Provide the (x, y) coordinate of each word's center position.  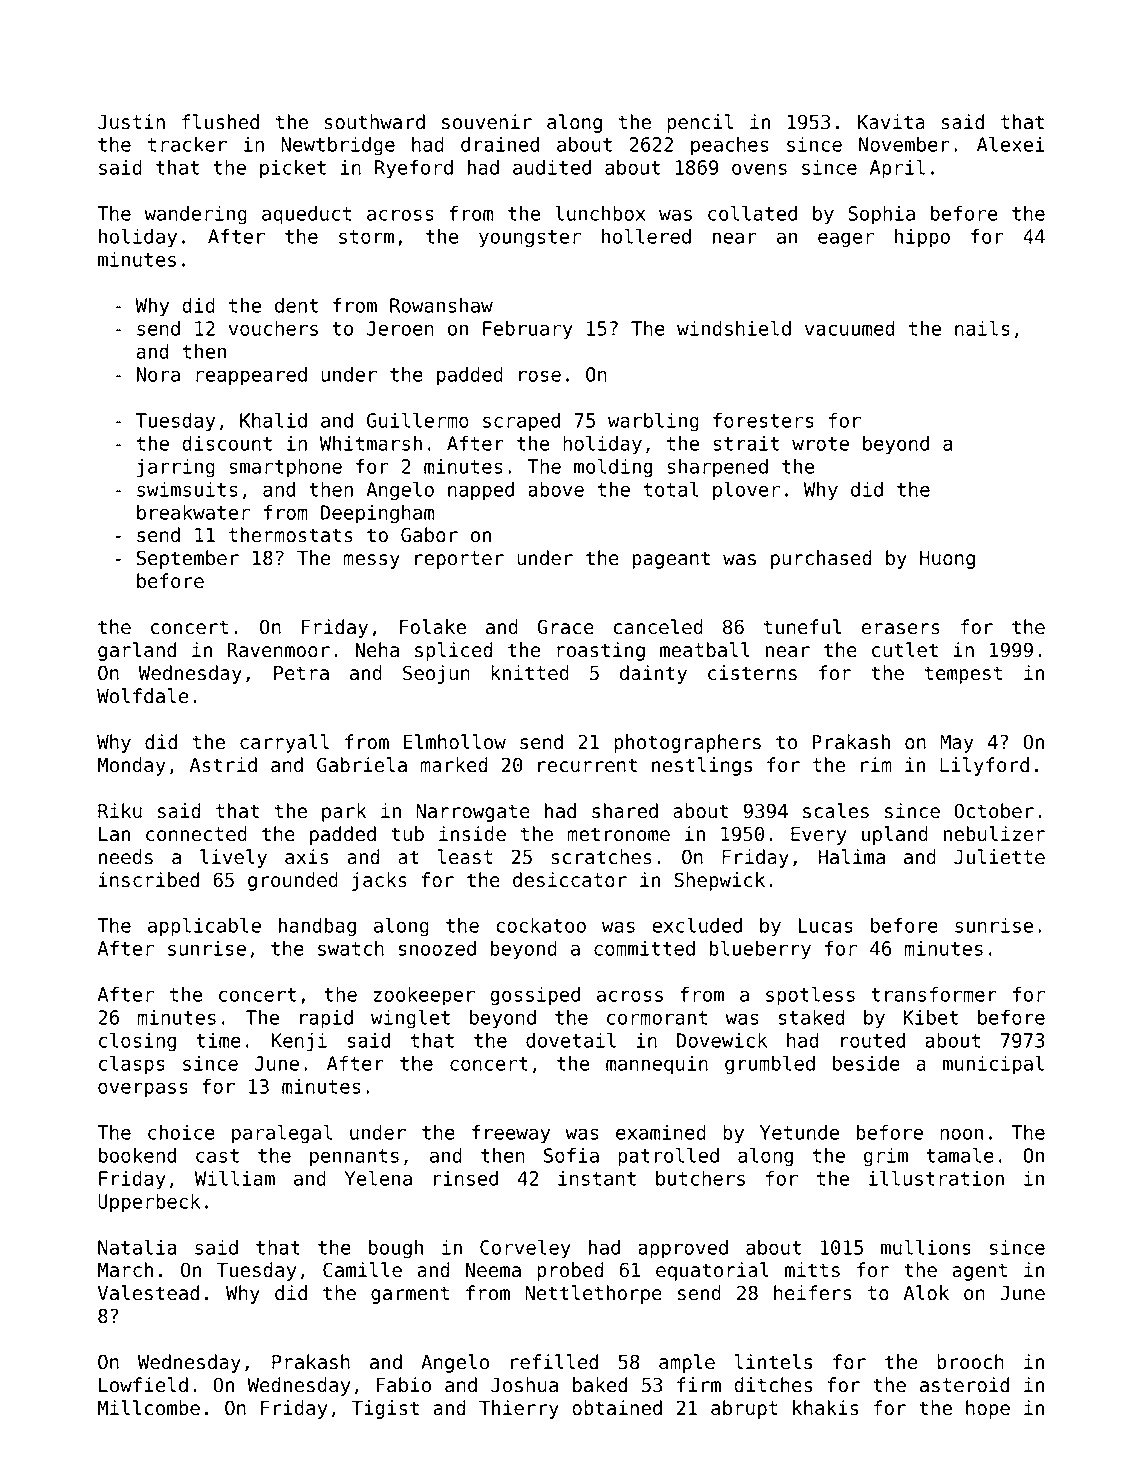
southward (375, 122)
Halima (851, 857)
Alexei (1011, 144)
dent (296, 305)
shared (625, 811)
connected (196, 834)
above (556, 489)
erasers (901, 629)
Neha (377, 650)
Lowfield (143, 1385)
